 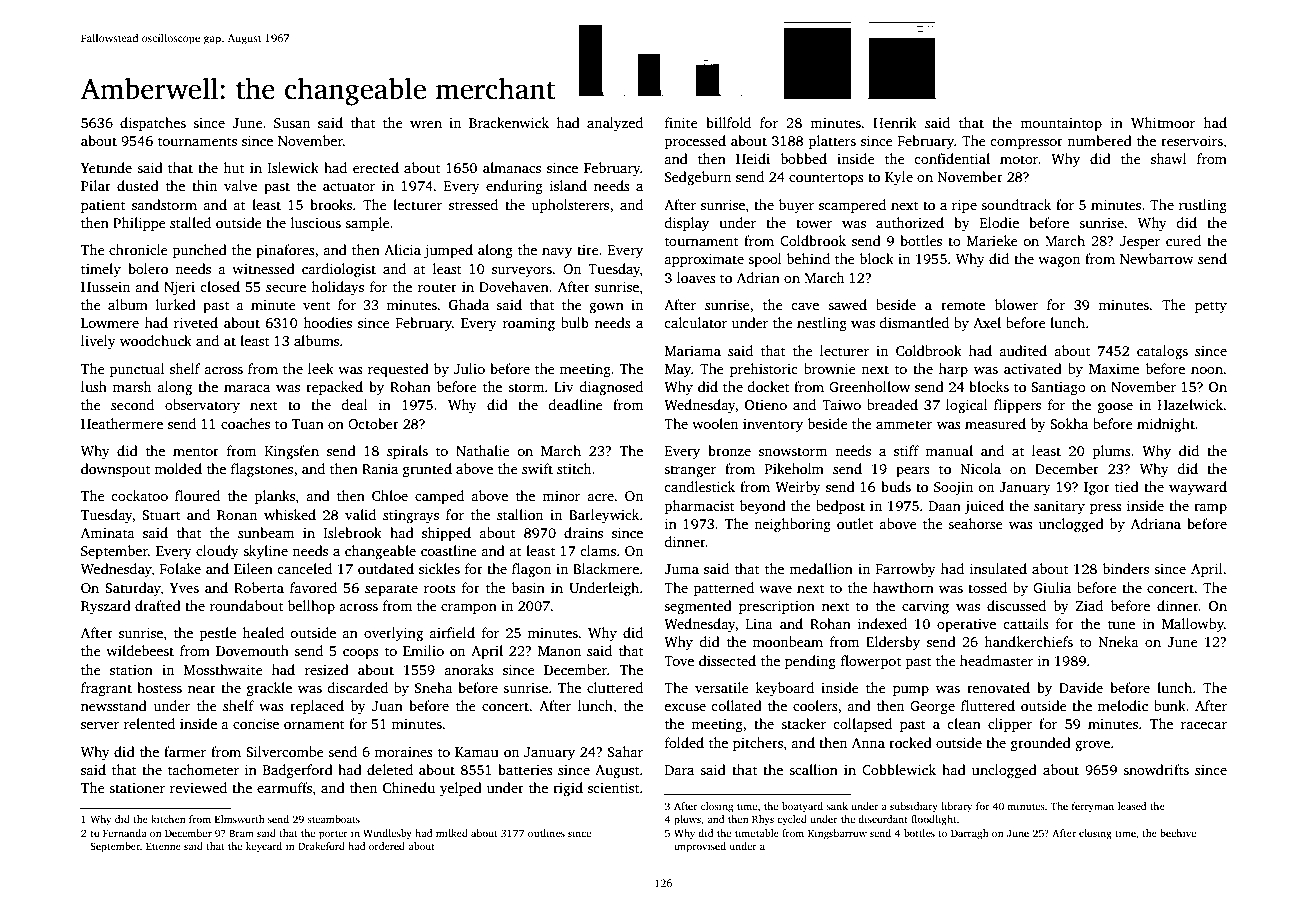 What do you see at coordinates (387, 846) in the page?
I see `ordered` at bounding box center [387, 846].
